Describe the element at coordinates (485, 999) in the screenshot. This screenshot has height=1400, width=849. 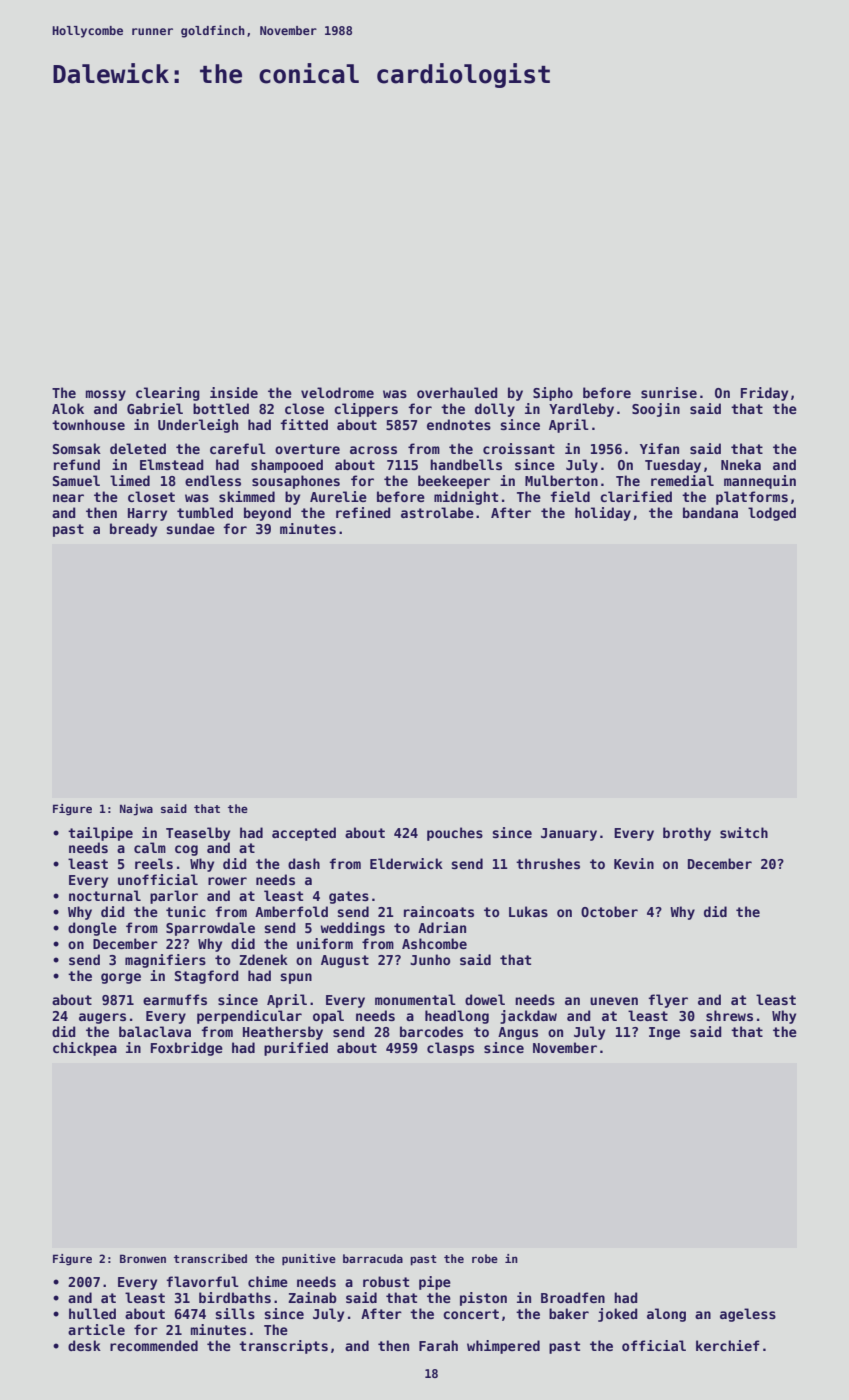
I see `dowel` at that location.
